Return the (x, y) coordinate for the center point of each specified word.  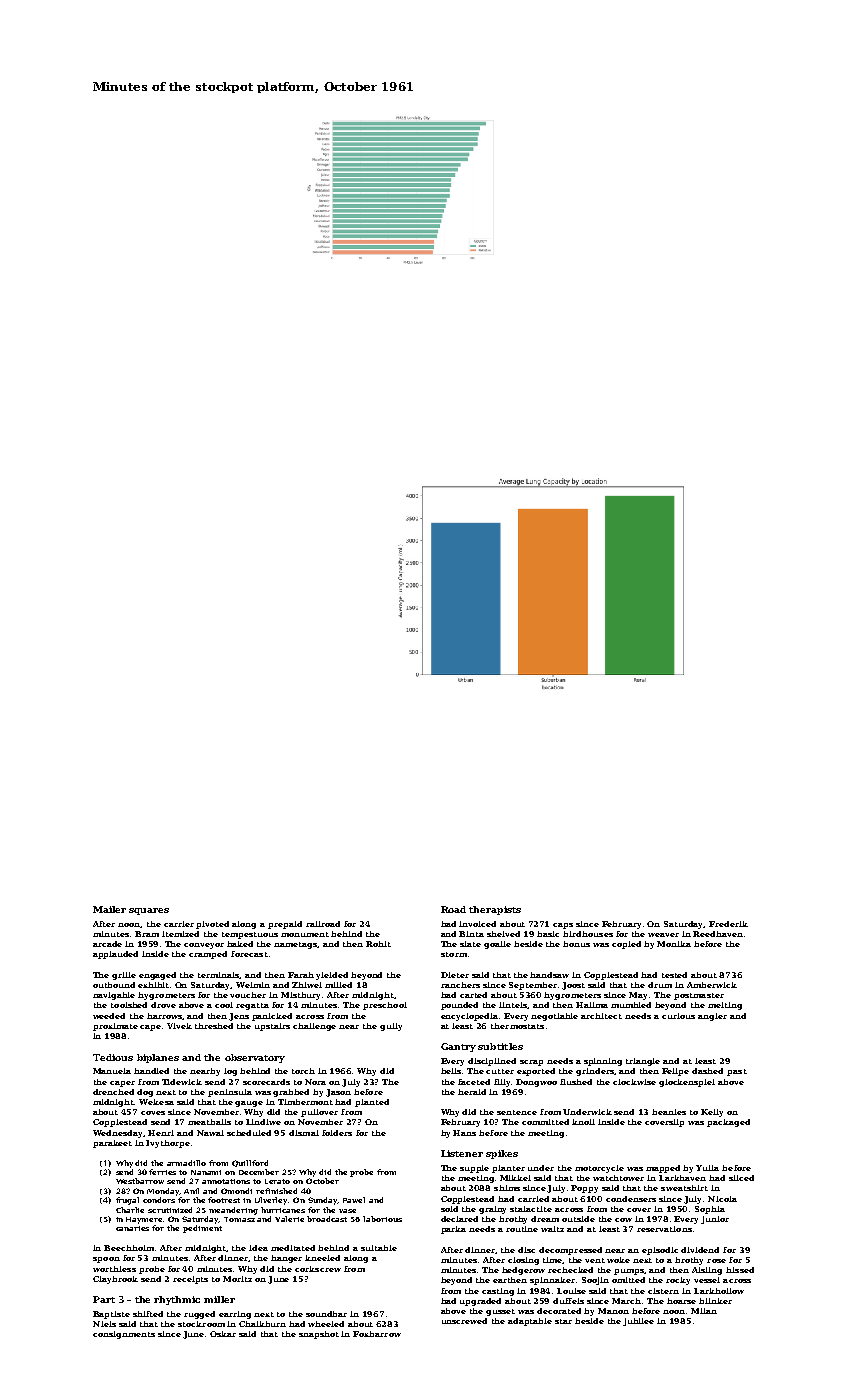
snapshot (319, 1335)
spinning (603, 1062)
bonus (576, 944)
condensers (631, 1199)
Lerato (277, 1181)
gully (391, 1027)
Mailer (109, 909)
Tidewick (182, 1082)
